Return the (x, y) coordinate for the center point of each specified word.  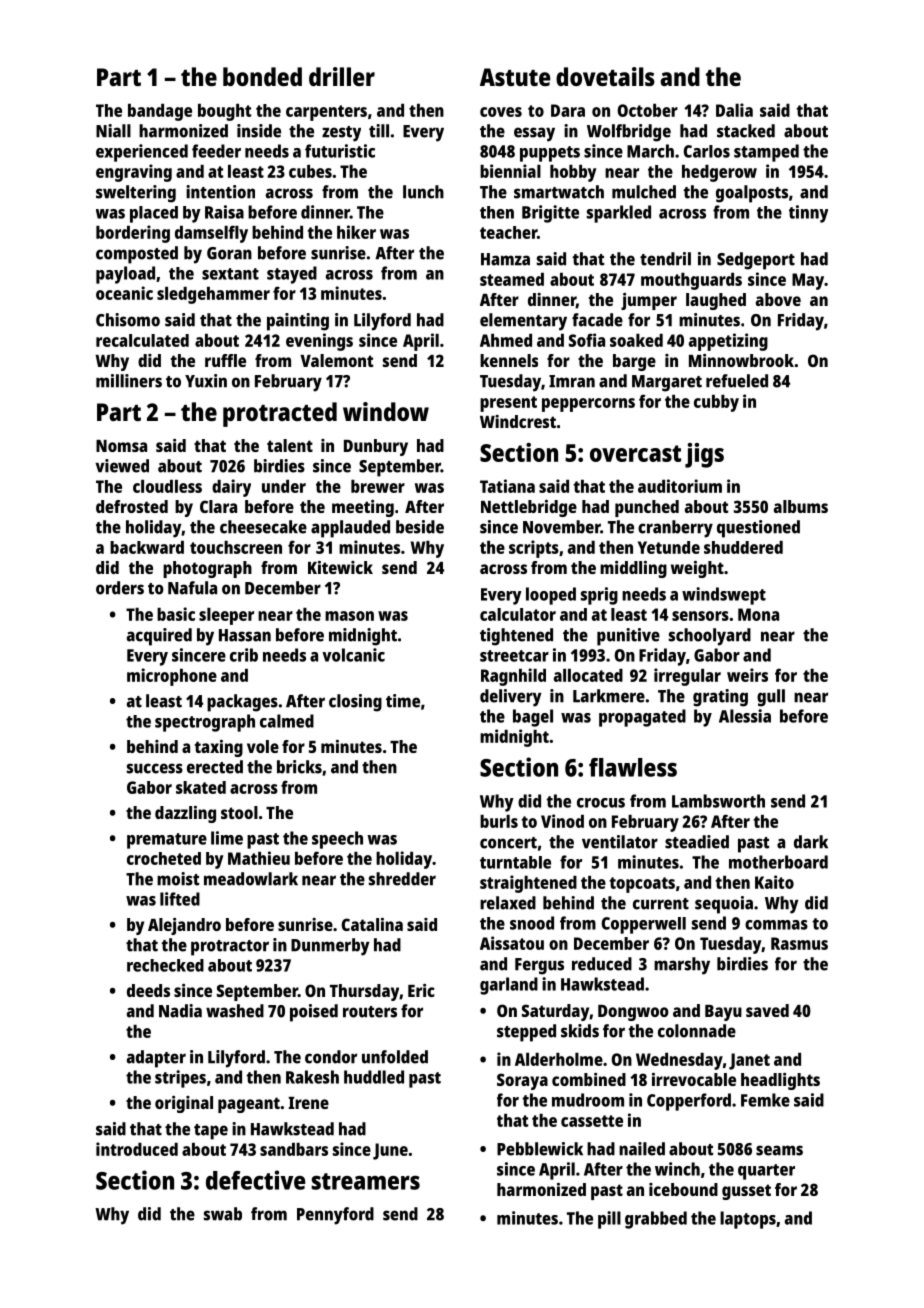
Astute (515, 77)
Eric (421, 990)
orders (120, 588)
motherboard (778, 862)
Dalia (734, 110)
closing (355, 703)
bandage (160, 112)
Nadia (180, 1011)
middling (633, 569)
